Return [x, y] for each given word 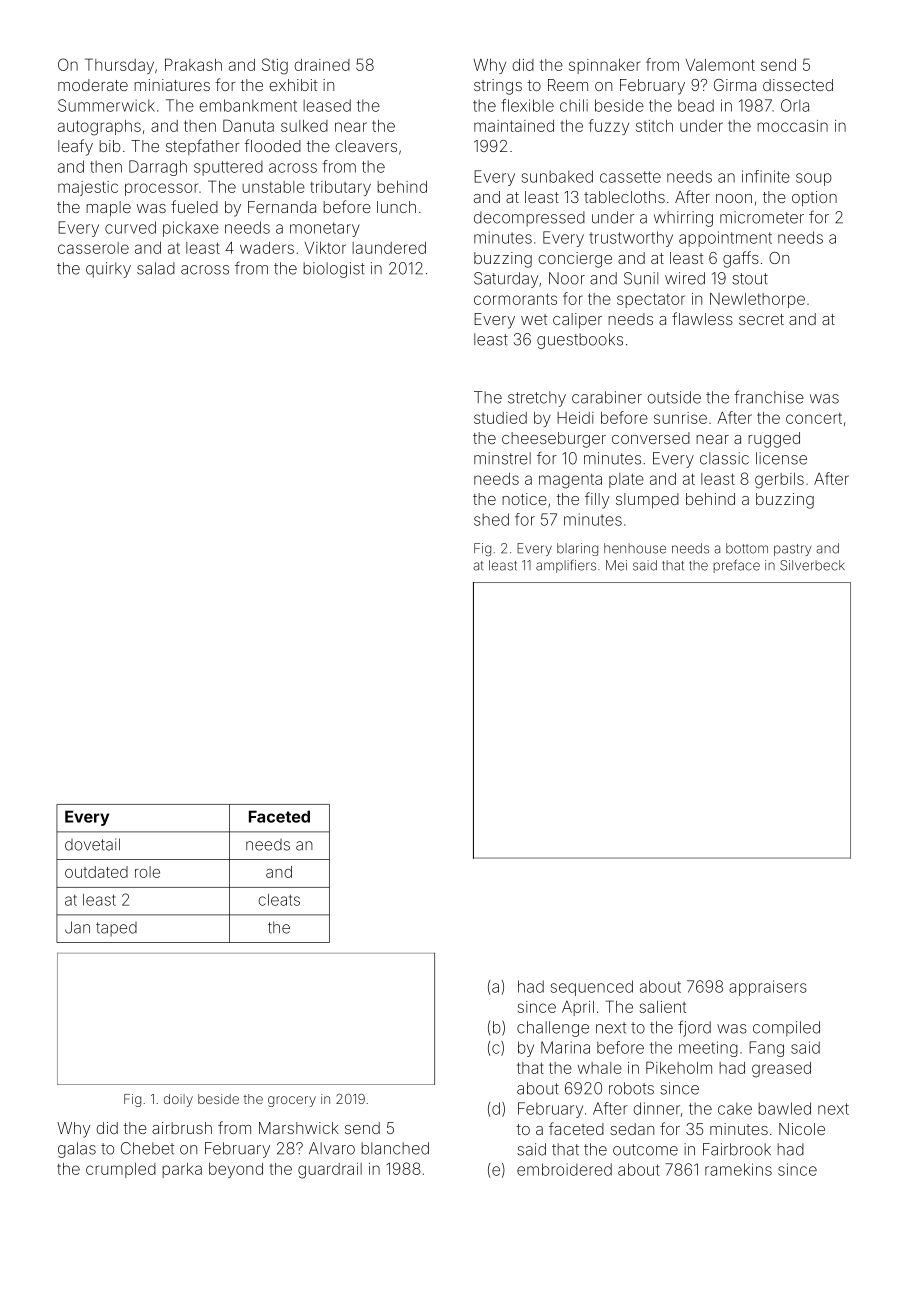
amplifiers [566, 566]
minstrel [502, 458]
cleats [279, 900]
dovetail [92, 844]
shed [491, 519]
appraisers [768, 988]
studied [500, 418]
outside [674, 397]
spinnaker [604, 66]
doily [178, 1100]
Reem [568, 85]
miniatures [172, 85]
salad [156, 268]
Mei [616, 565]
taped [116, 929]
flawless [702, 318]
